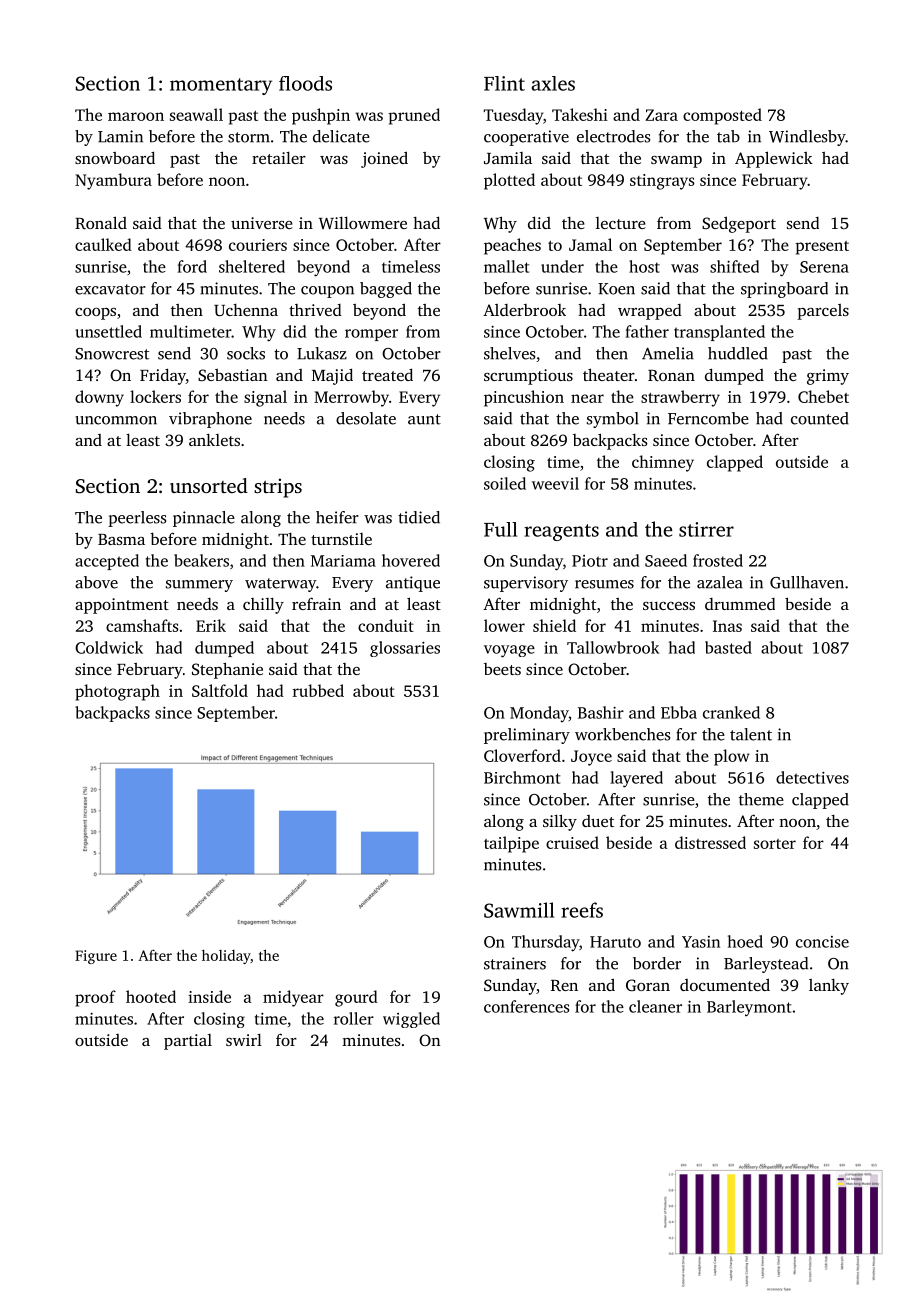 The height and width of the screenshot is (1314, 924). I want to click on concise, so click(822, 942).
